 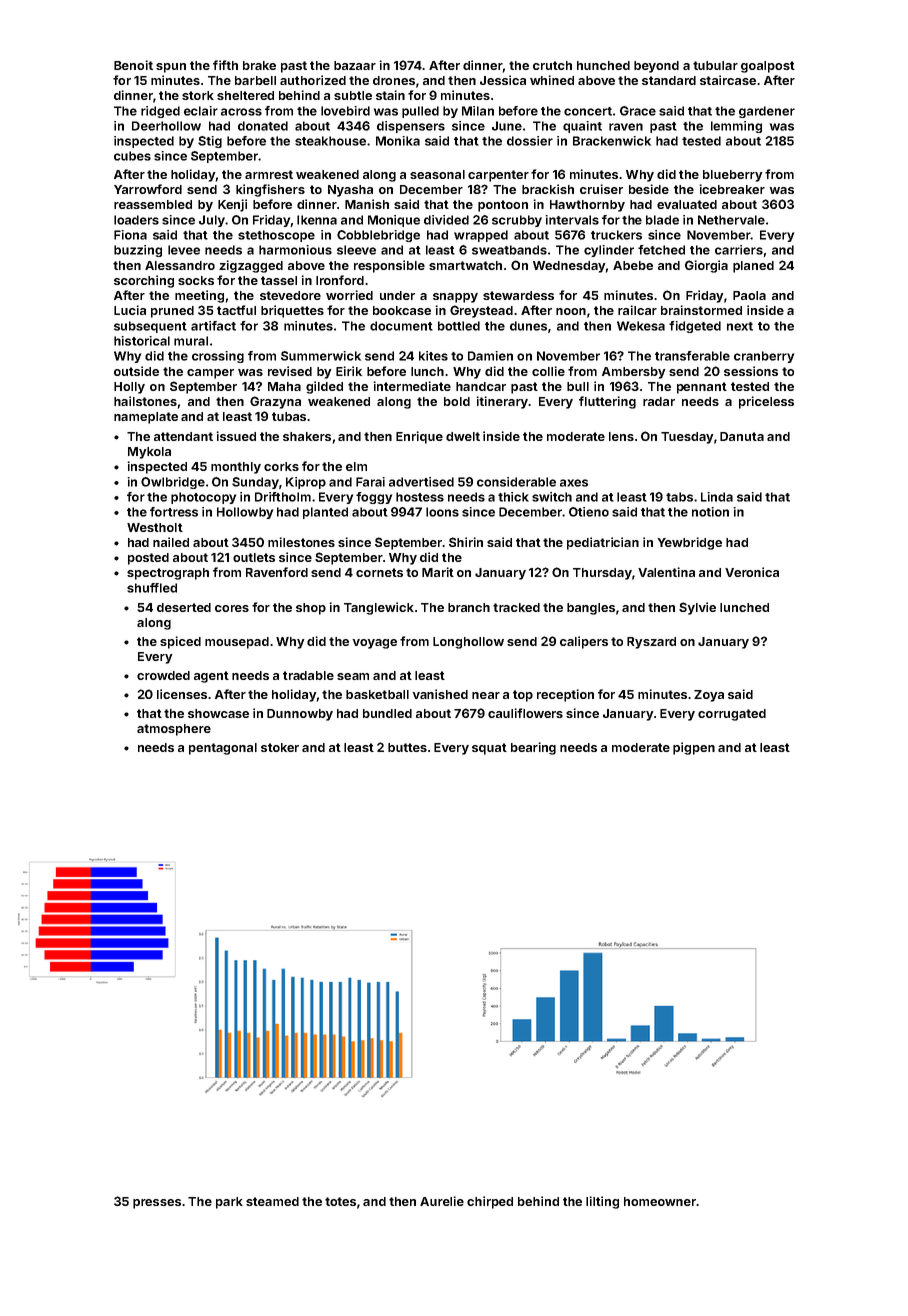 I want to click on document, so click(x=401, y=326).
